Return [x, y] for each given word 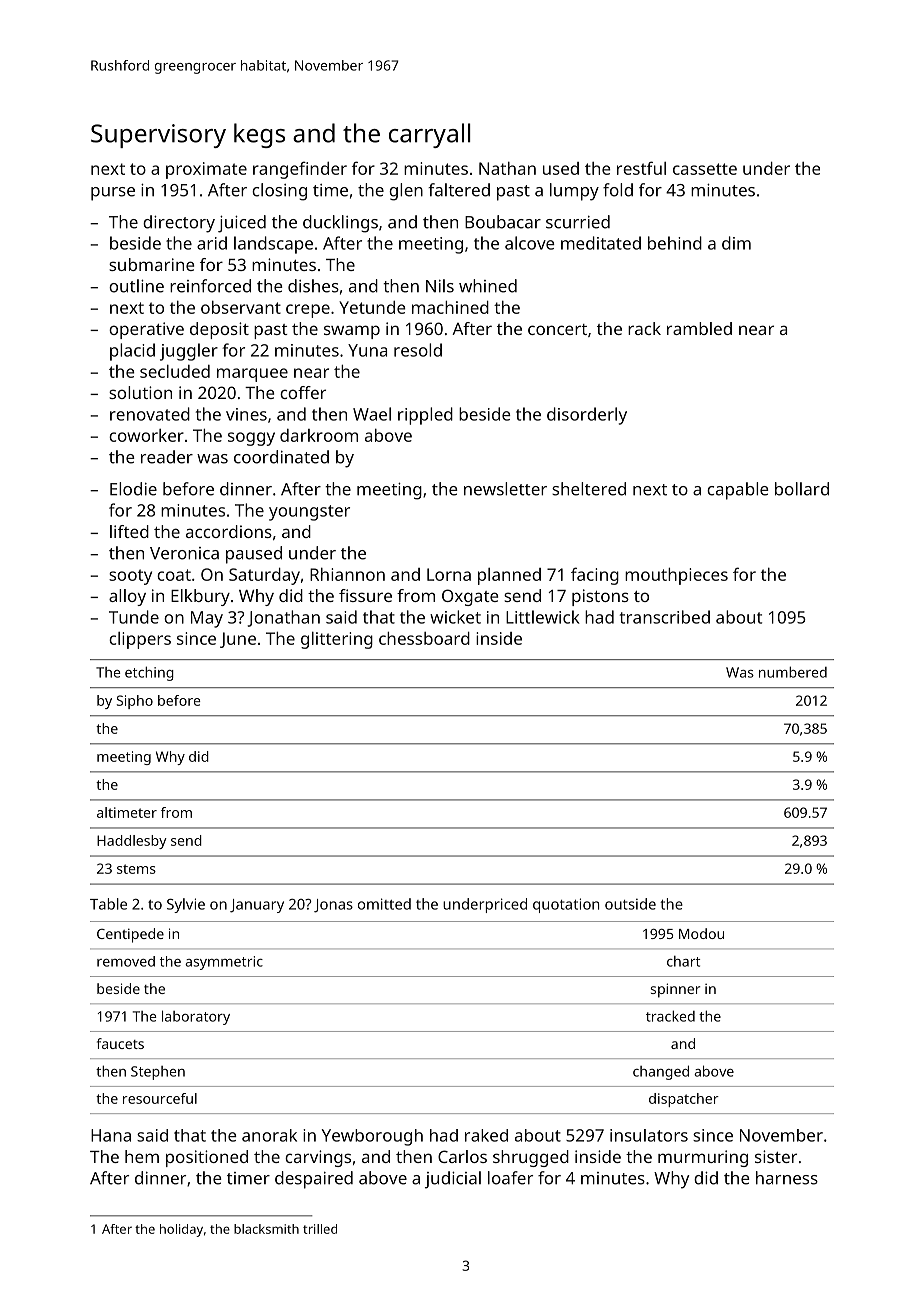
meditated [601, 243]
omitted [384, 904]
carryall [430, 135]
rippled [425, 416]
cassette [705, 169]
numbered [793, 672]
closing [279, 192]
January [257, 906]
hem [142, 1156]
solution [140, 392]
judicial [453, 1180]
